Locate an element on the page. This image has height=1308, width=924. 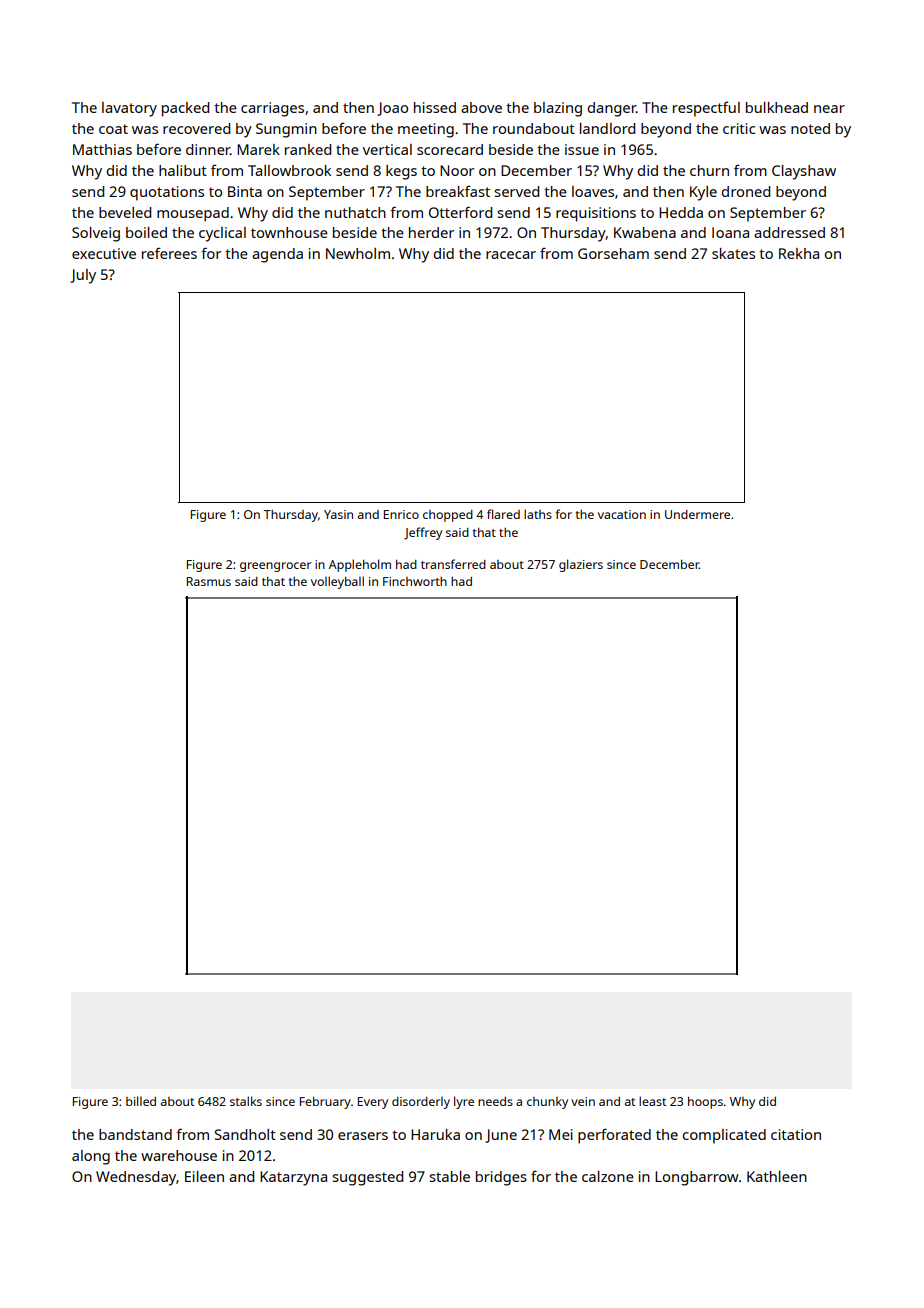
disorderly is located at coordinates (421, 1102).
